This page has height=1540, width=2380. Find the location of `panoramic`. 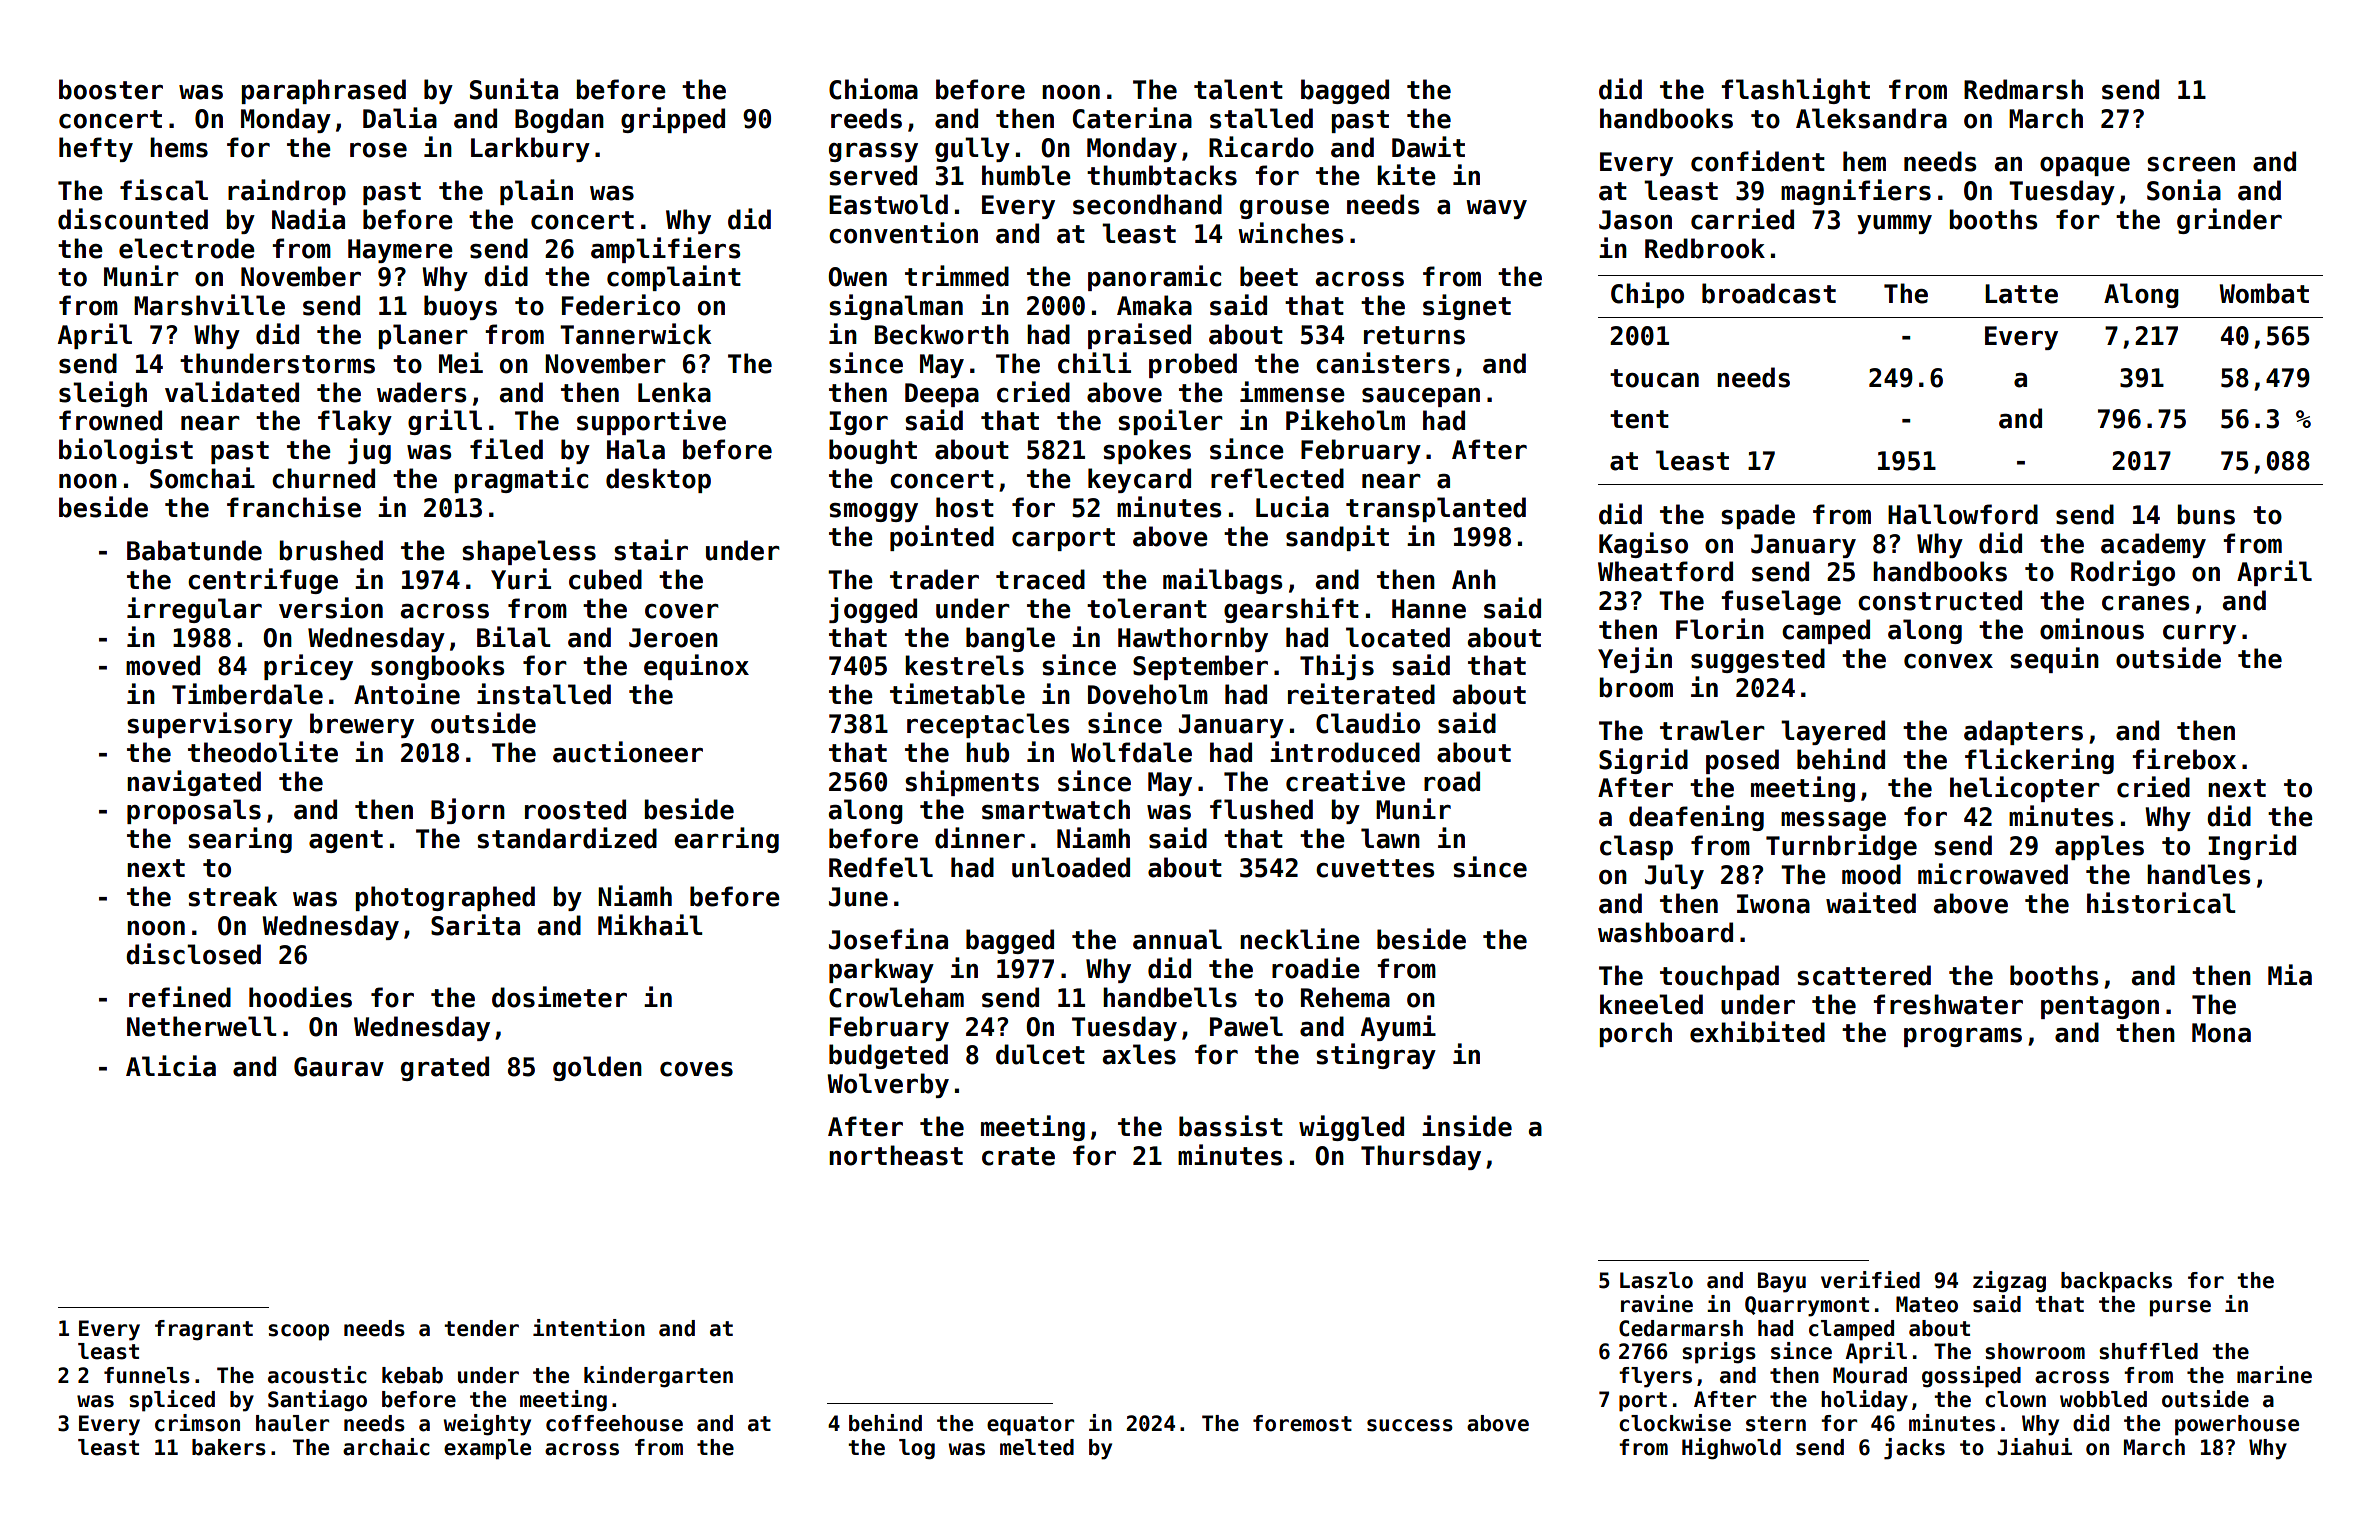

panoramic is located at coordinates (1154, 278).
